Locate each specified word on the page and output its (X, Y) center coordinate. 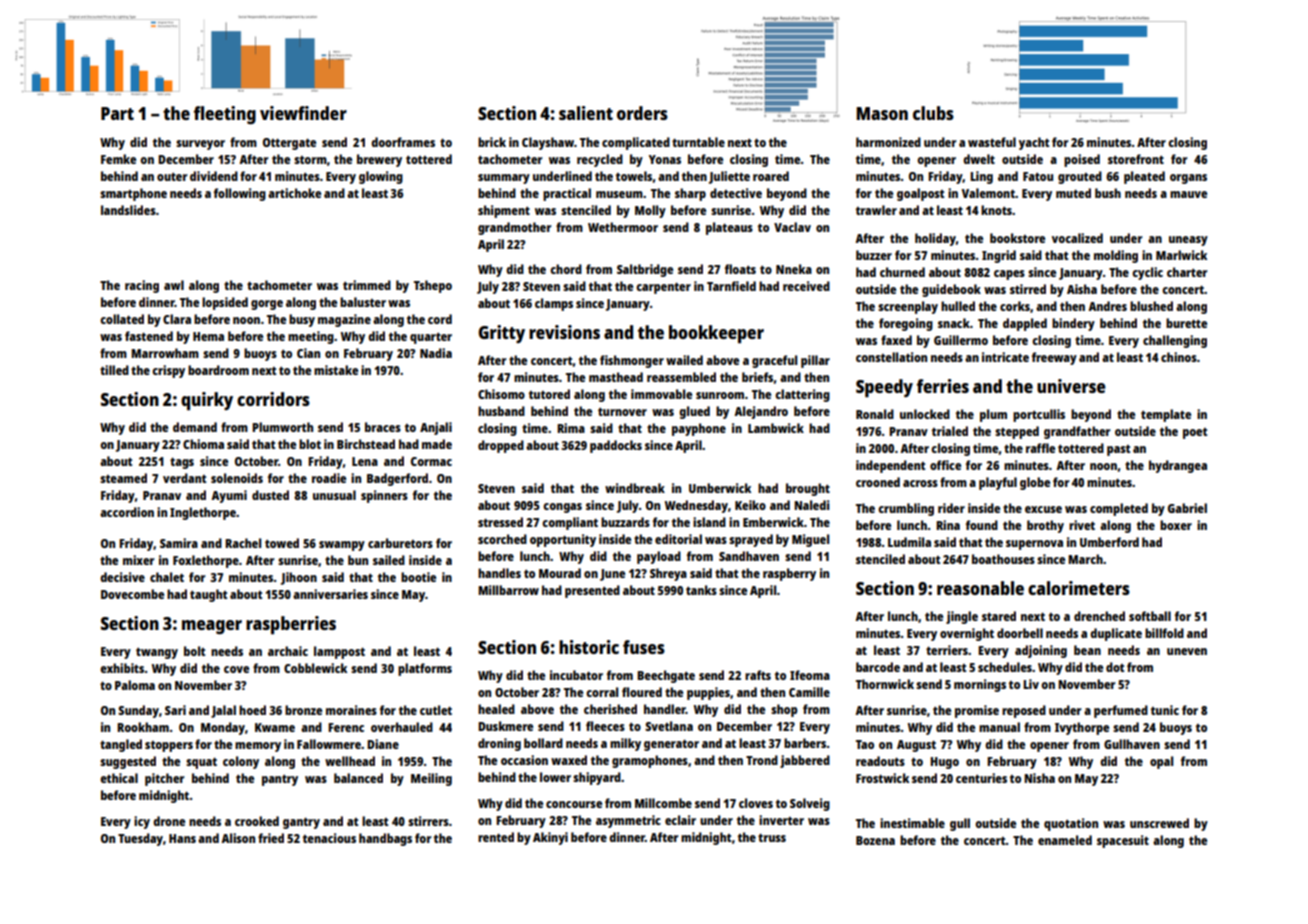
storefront (1136, 159)
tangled (121, 745)
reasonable (980, 588)
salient (586, 113)
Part (117, 113)
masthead (616, 377)
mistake (336, 370)
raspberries (291, 625)
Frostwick (882, 778)
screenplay (908, 307)
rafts (758, 675)
